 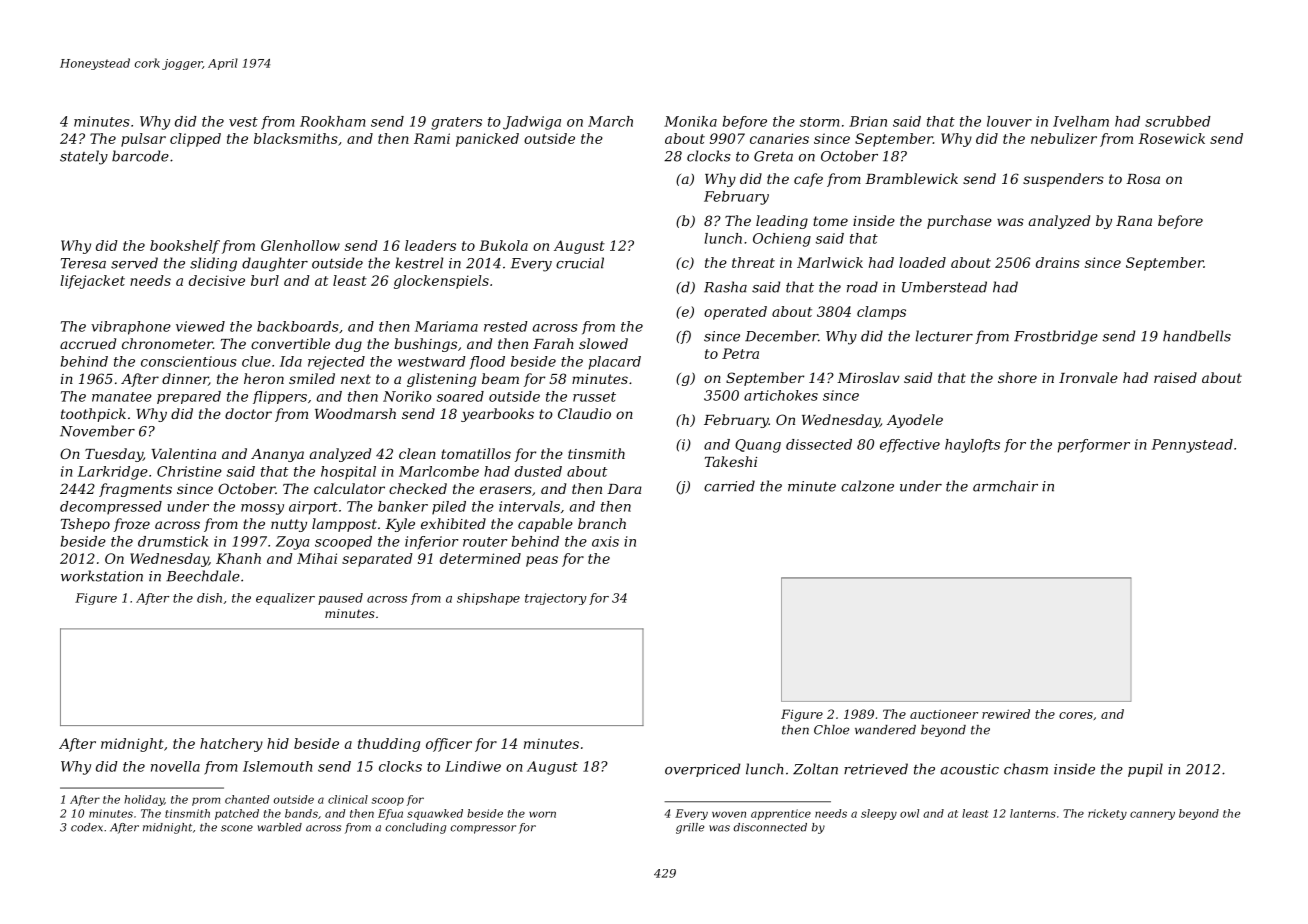 What do you see at coordinates (390, 814) in the screenshot?
I see `Efua` at bounding box center [390, 814].
